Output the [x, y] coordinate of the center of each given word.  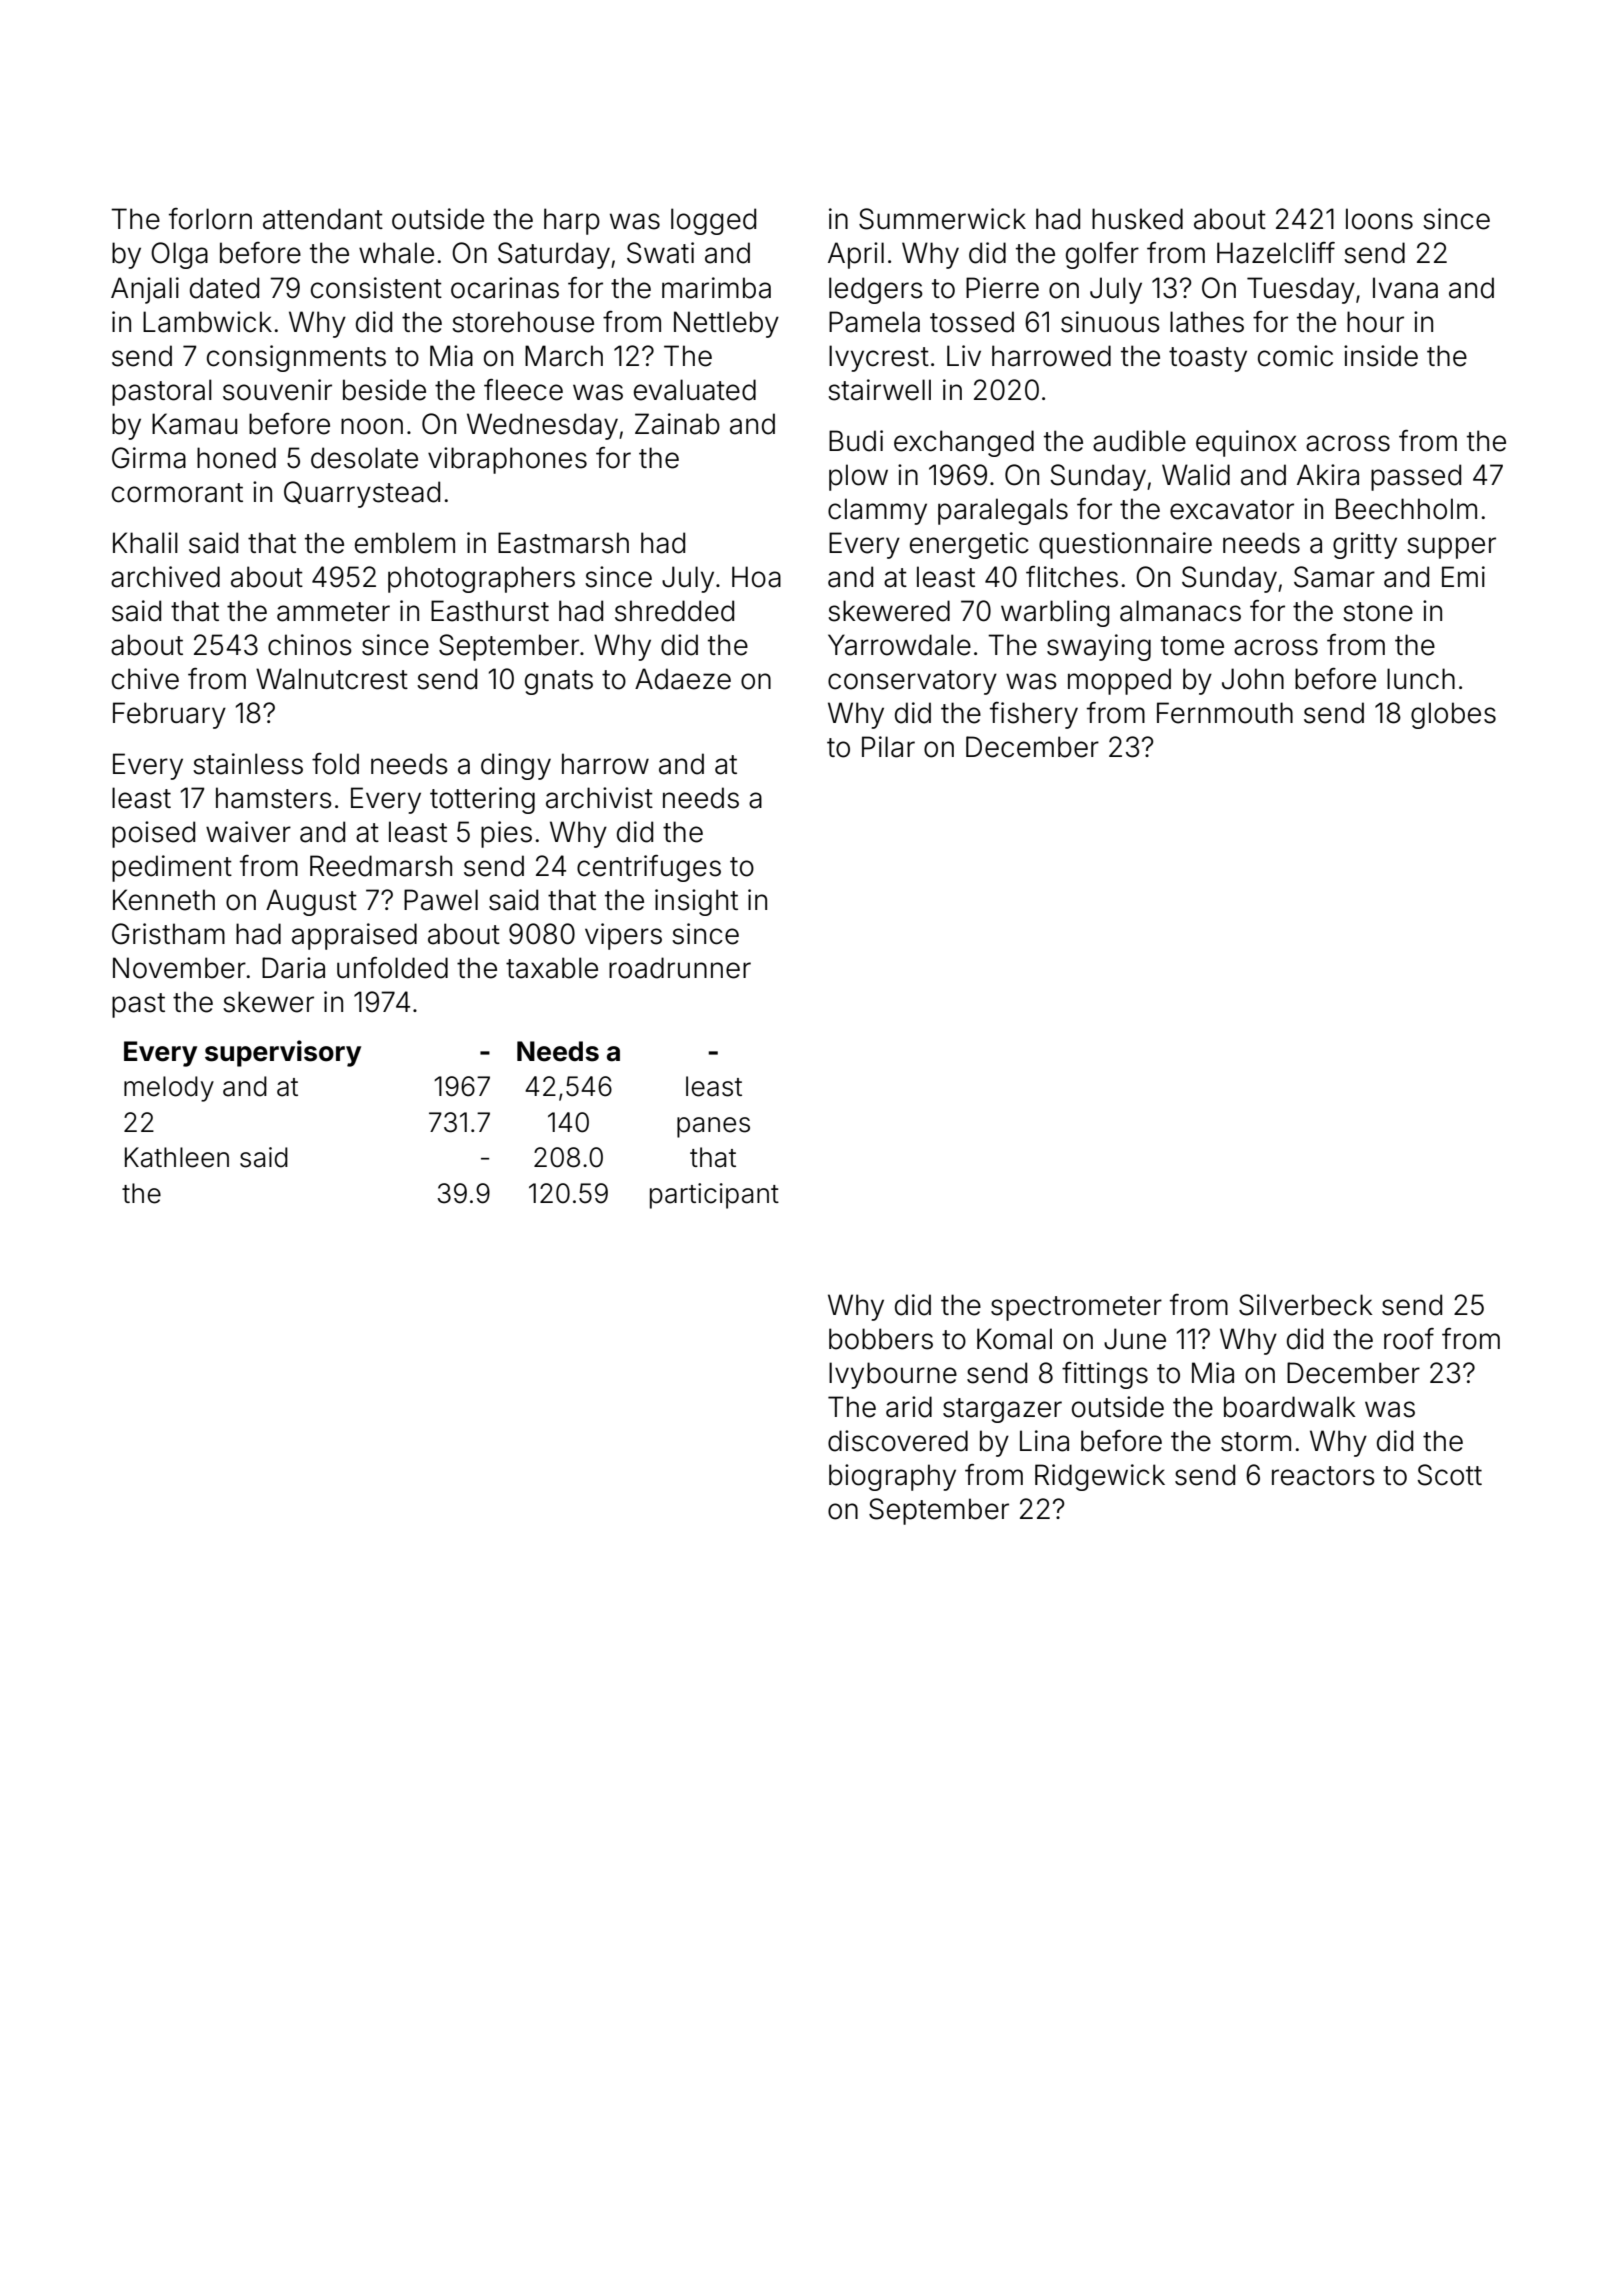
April [856, 255]
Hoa [756, 577]
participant [714, 1196]
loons [1379, 219]
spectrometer [1076, 1308]
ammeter [333, 612]
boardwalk [1289, 1407]
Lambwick [207, 322]
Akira [1328, 475]
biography [892, 1477]
